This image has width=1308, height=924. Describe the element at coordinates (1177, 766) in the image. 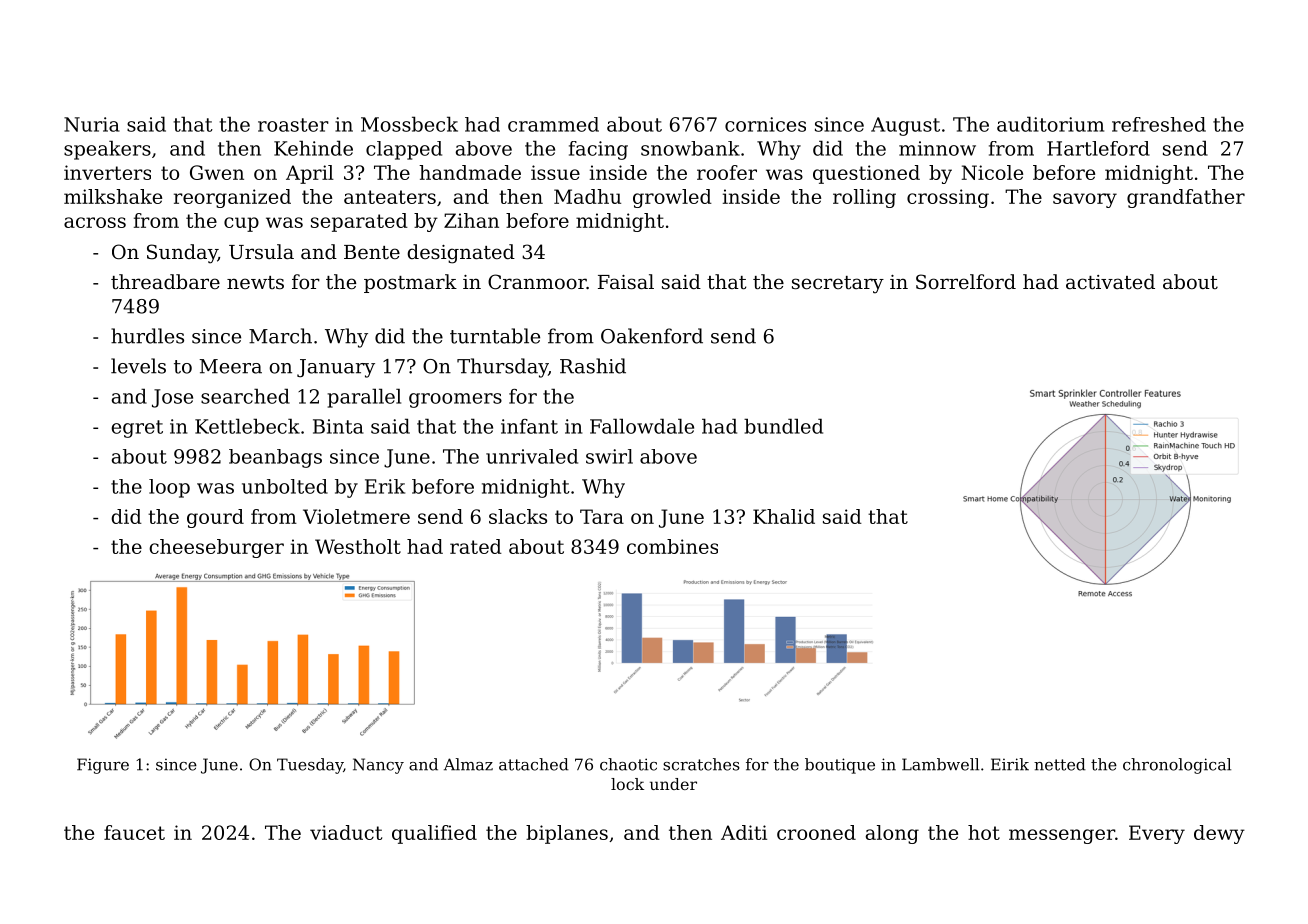

I see `chronological` at that location.
